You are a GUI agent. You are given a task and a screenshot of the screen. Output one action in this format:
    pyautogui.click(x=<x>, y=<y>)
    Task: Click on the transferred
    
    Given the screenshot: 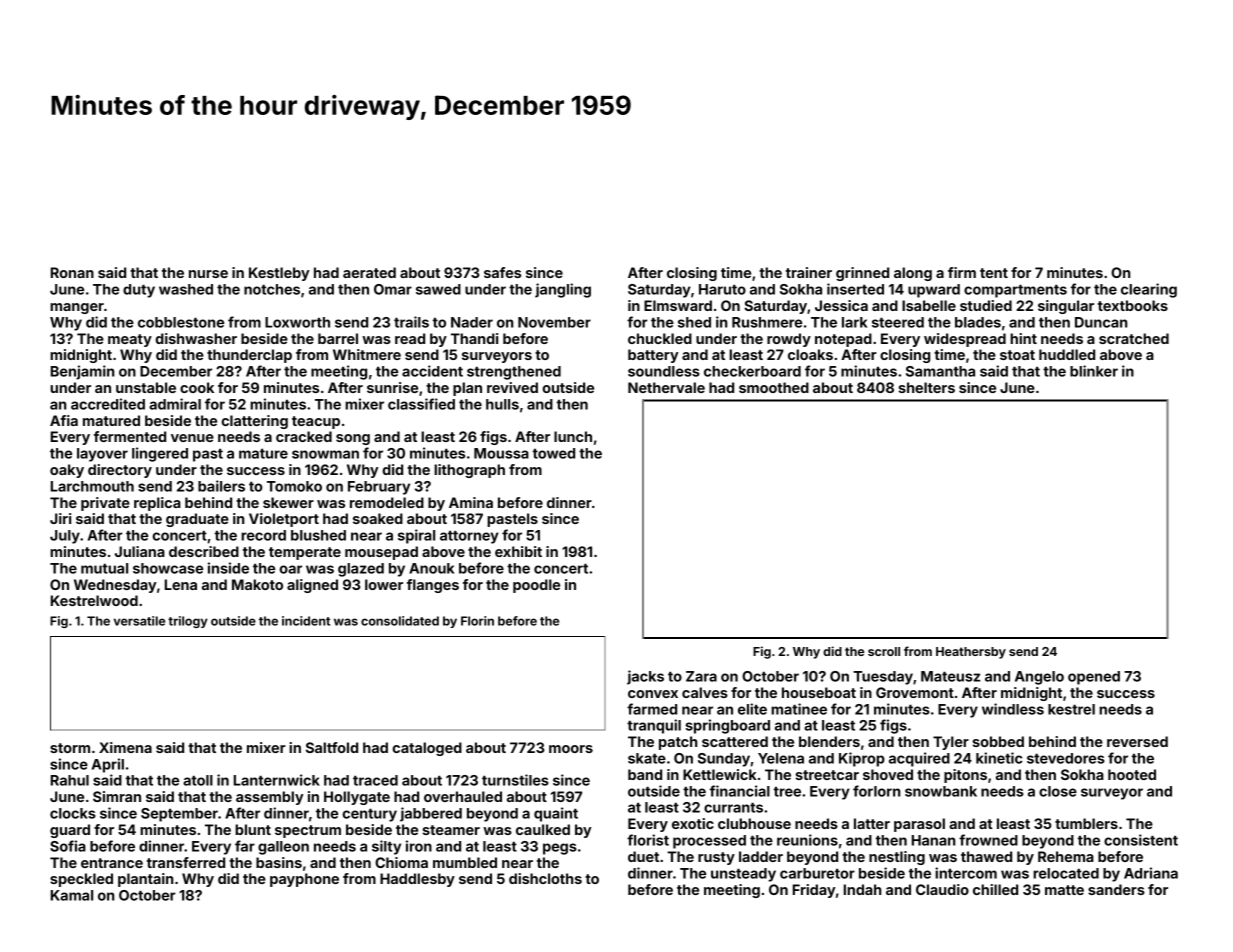 What is the action you would take?
    pyautogui.click(x=186, y=862)
